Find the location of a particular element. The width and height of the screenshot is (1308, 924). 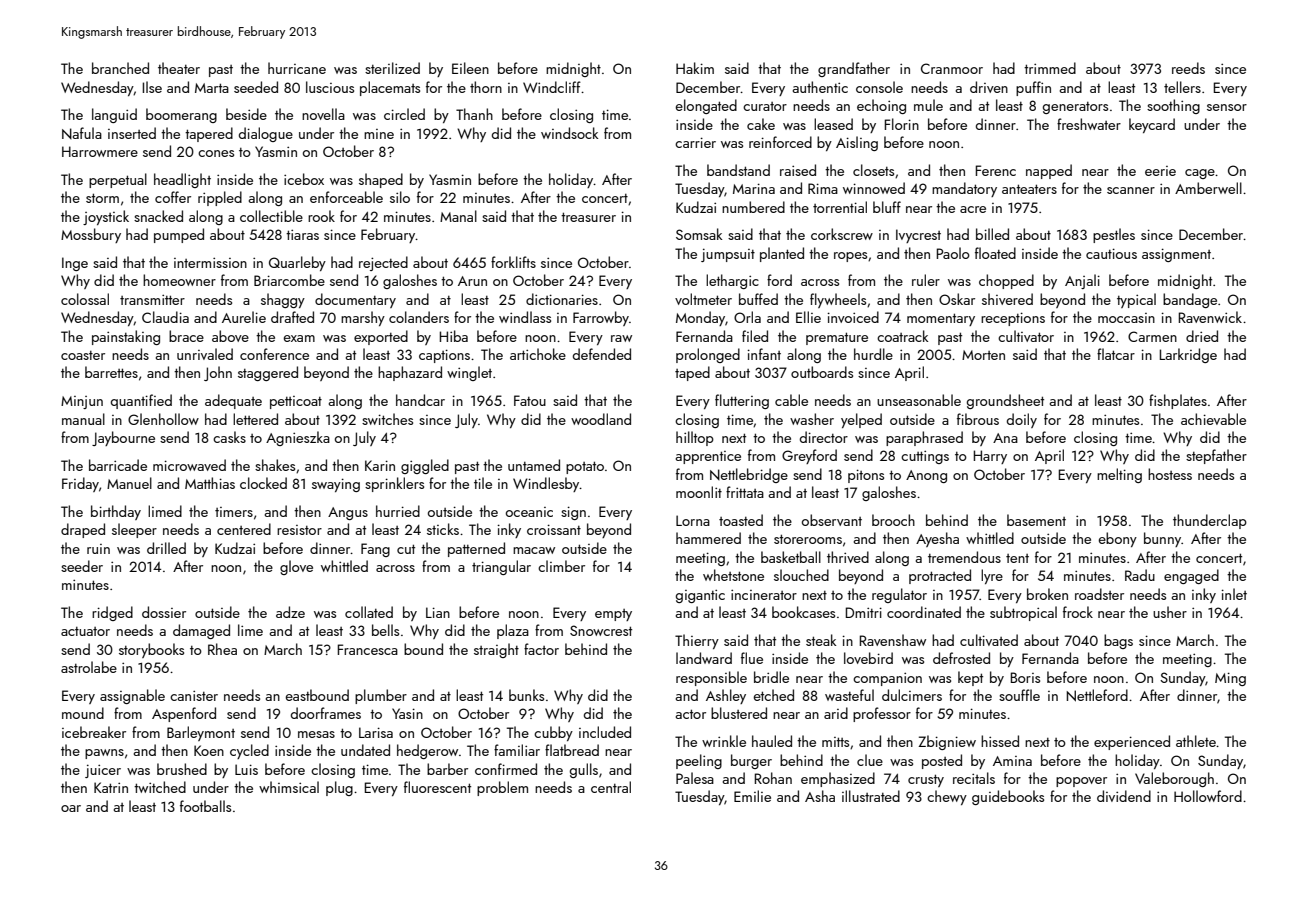

bandage is located at coordinates (1190, 300).
